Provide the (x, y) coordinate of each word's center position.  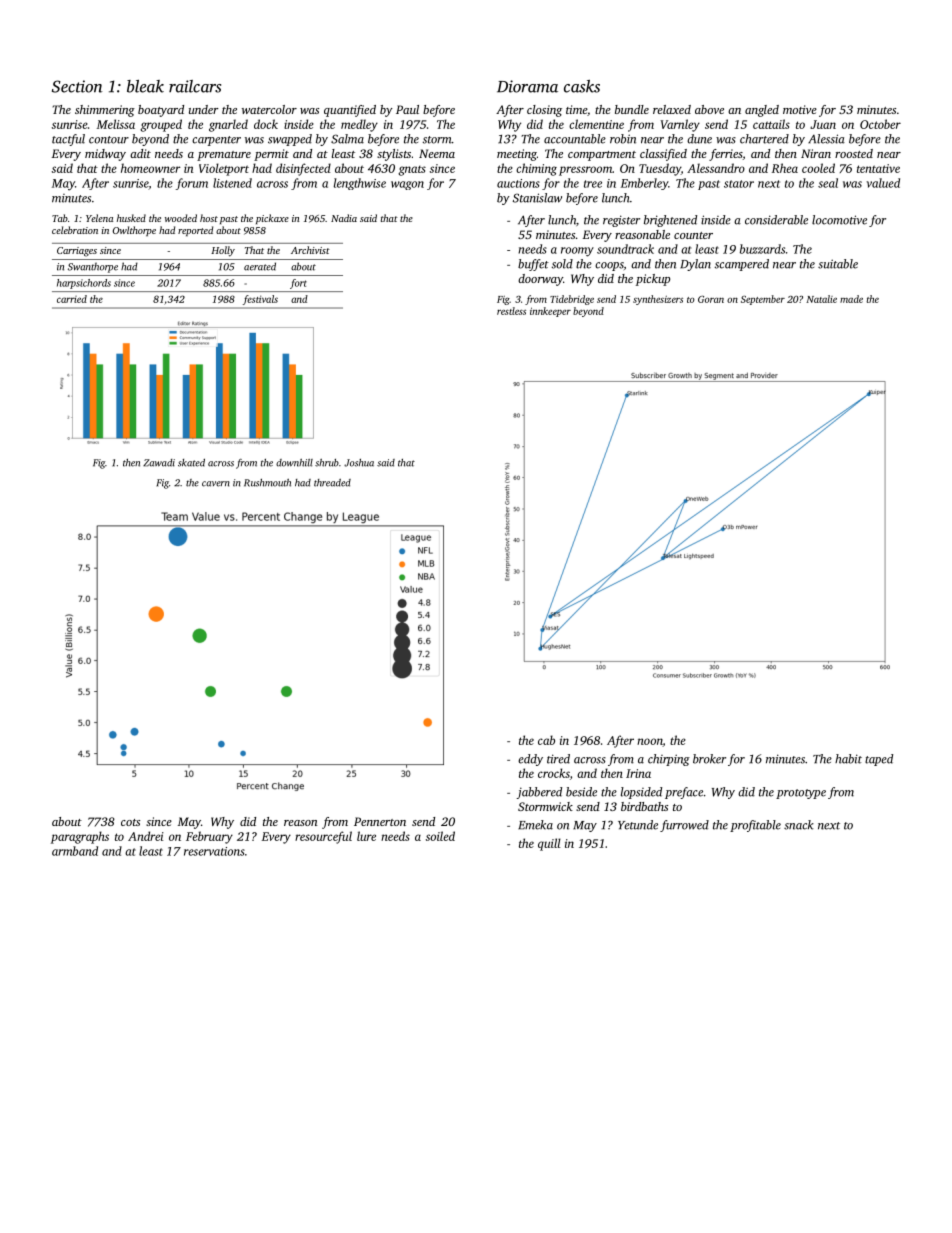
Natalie (821, 299)
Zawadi (159, 463)
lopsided (641, 793)
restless (511, 311)
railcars (195, 86)
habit (848, 759)
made (851, 299)
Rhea (785, 168)
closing (544, 111)
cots (130, 822)
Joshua (359, 463)
